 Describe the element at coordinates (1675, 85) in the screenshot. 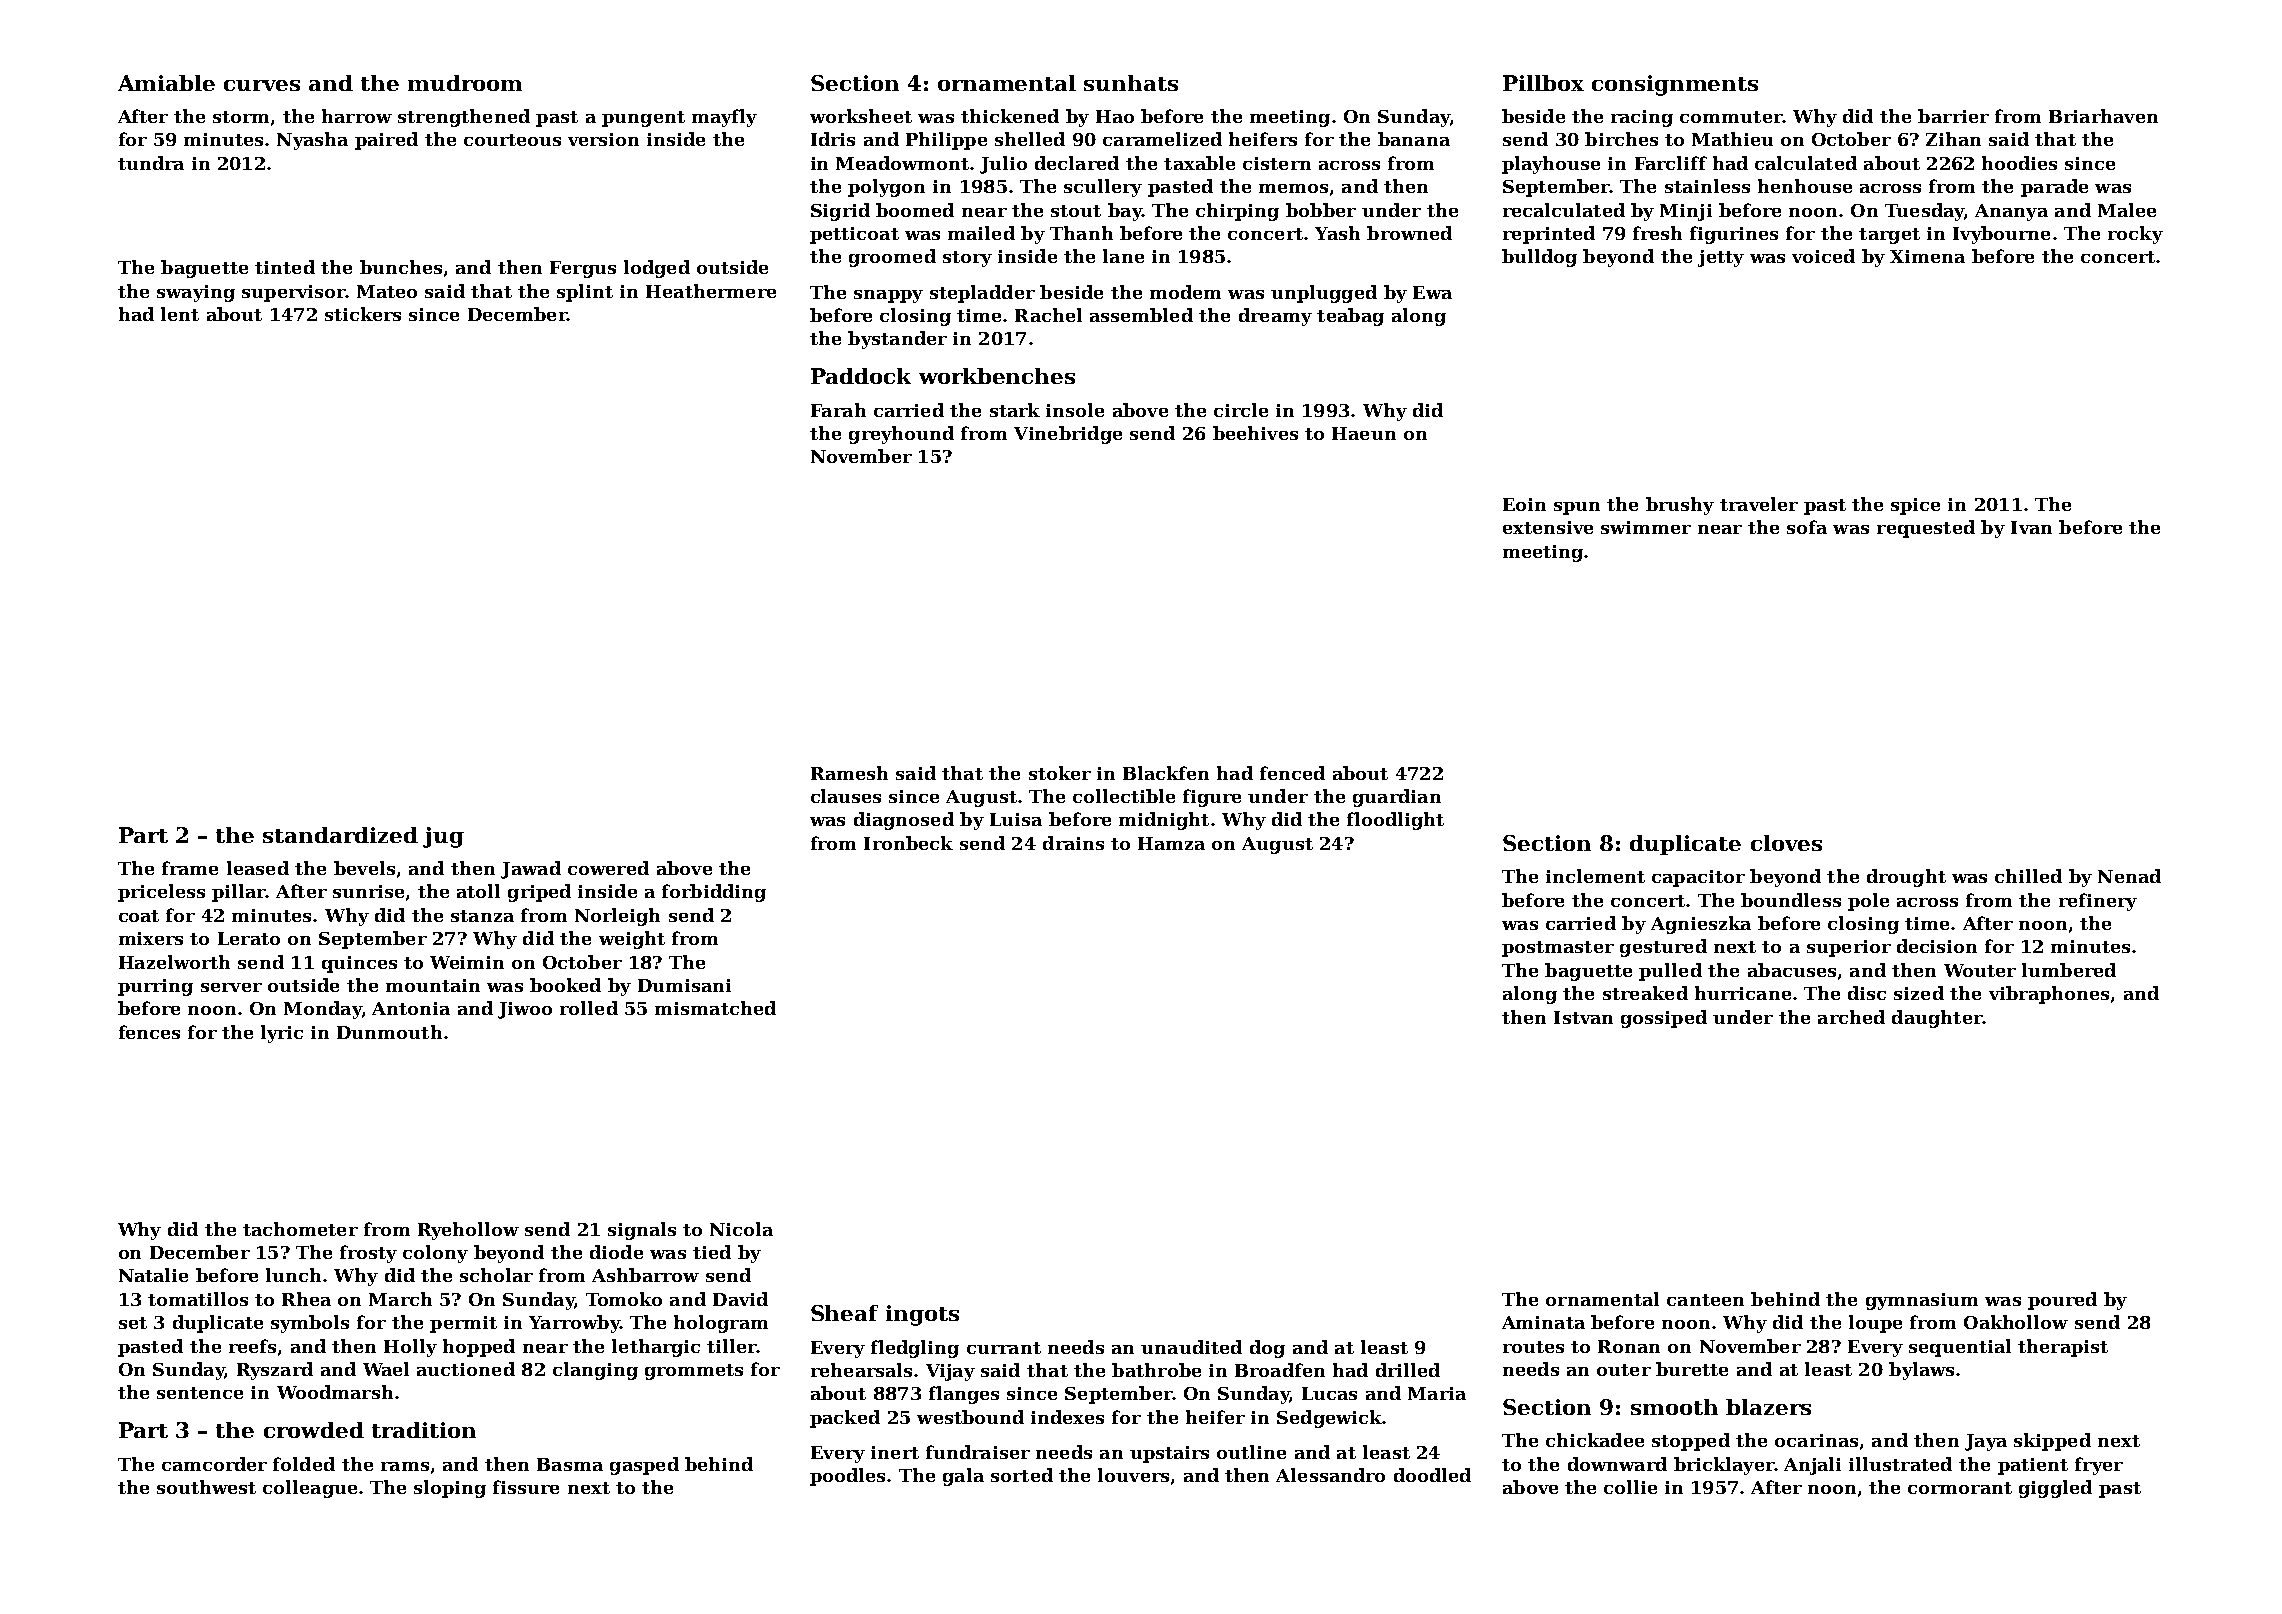

I see `consignments` at that location.
